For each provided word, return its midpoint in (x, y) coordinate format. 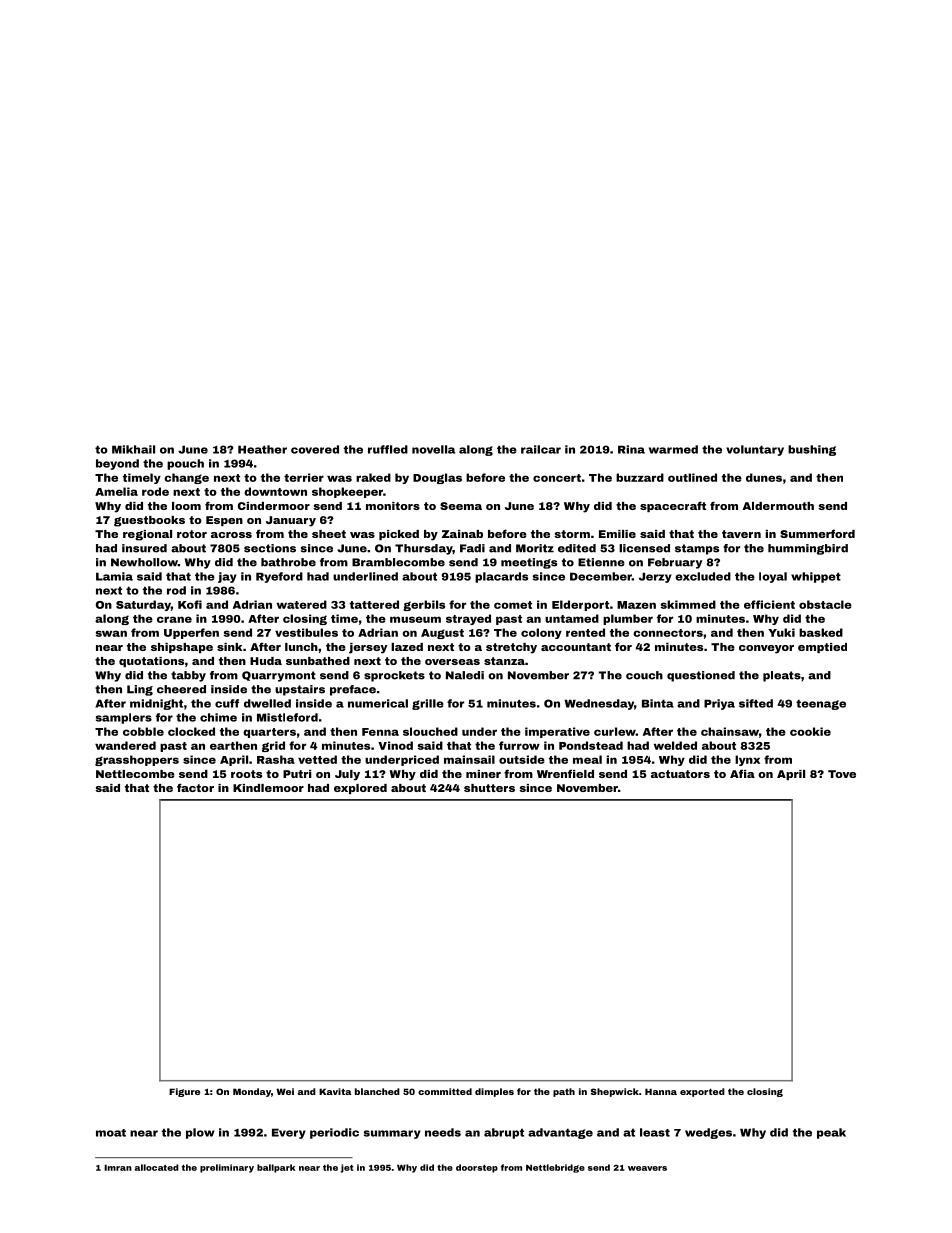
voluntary (755, 450)
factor (195, 787)
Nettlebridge (555, 1168)
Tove (842, 774)
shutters (489, 788)
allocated (157, 1167)
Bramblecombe (398, 562)
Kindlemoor (268, 788)
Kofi (190, 604)
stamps (697, 549)
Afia (742, 773)
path (564, 1092)
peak (831, 1133)
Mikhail (133, 449)
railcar (541, 449)
